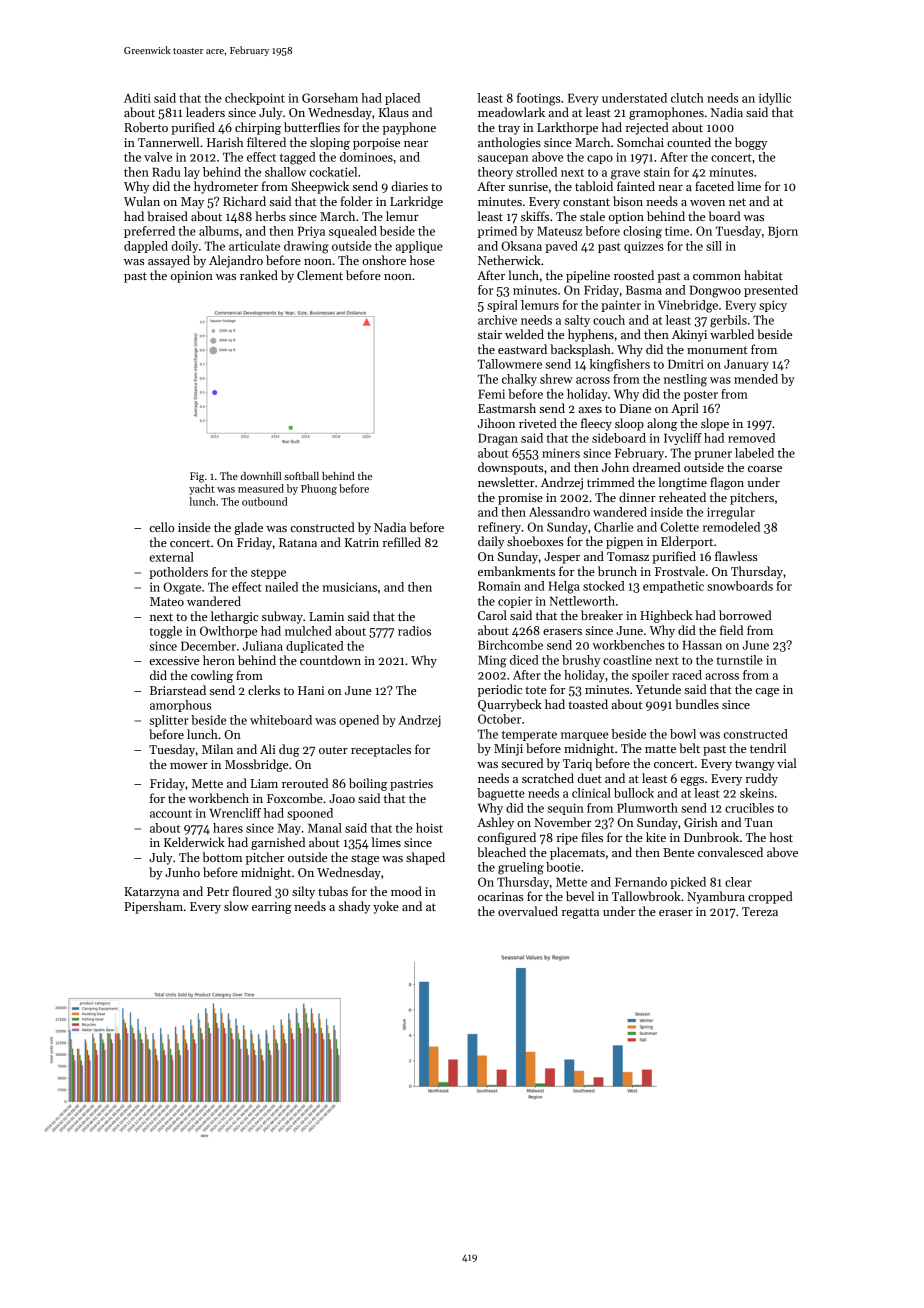  Describe the element at coordinates (244, 201) in the screenshot. I see `Richard` at that location.
